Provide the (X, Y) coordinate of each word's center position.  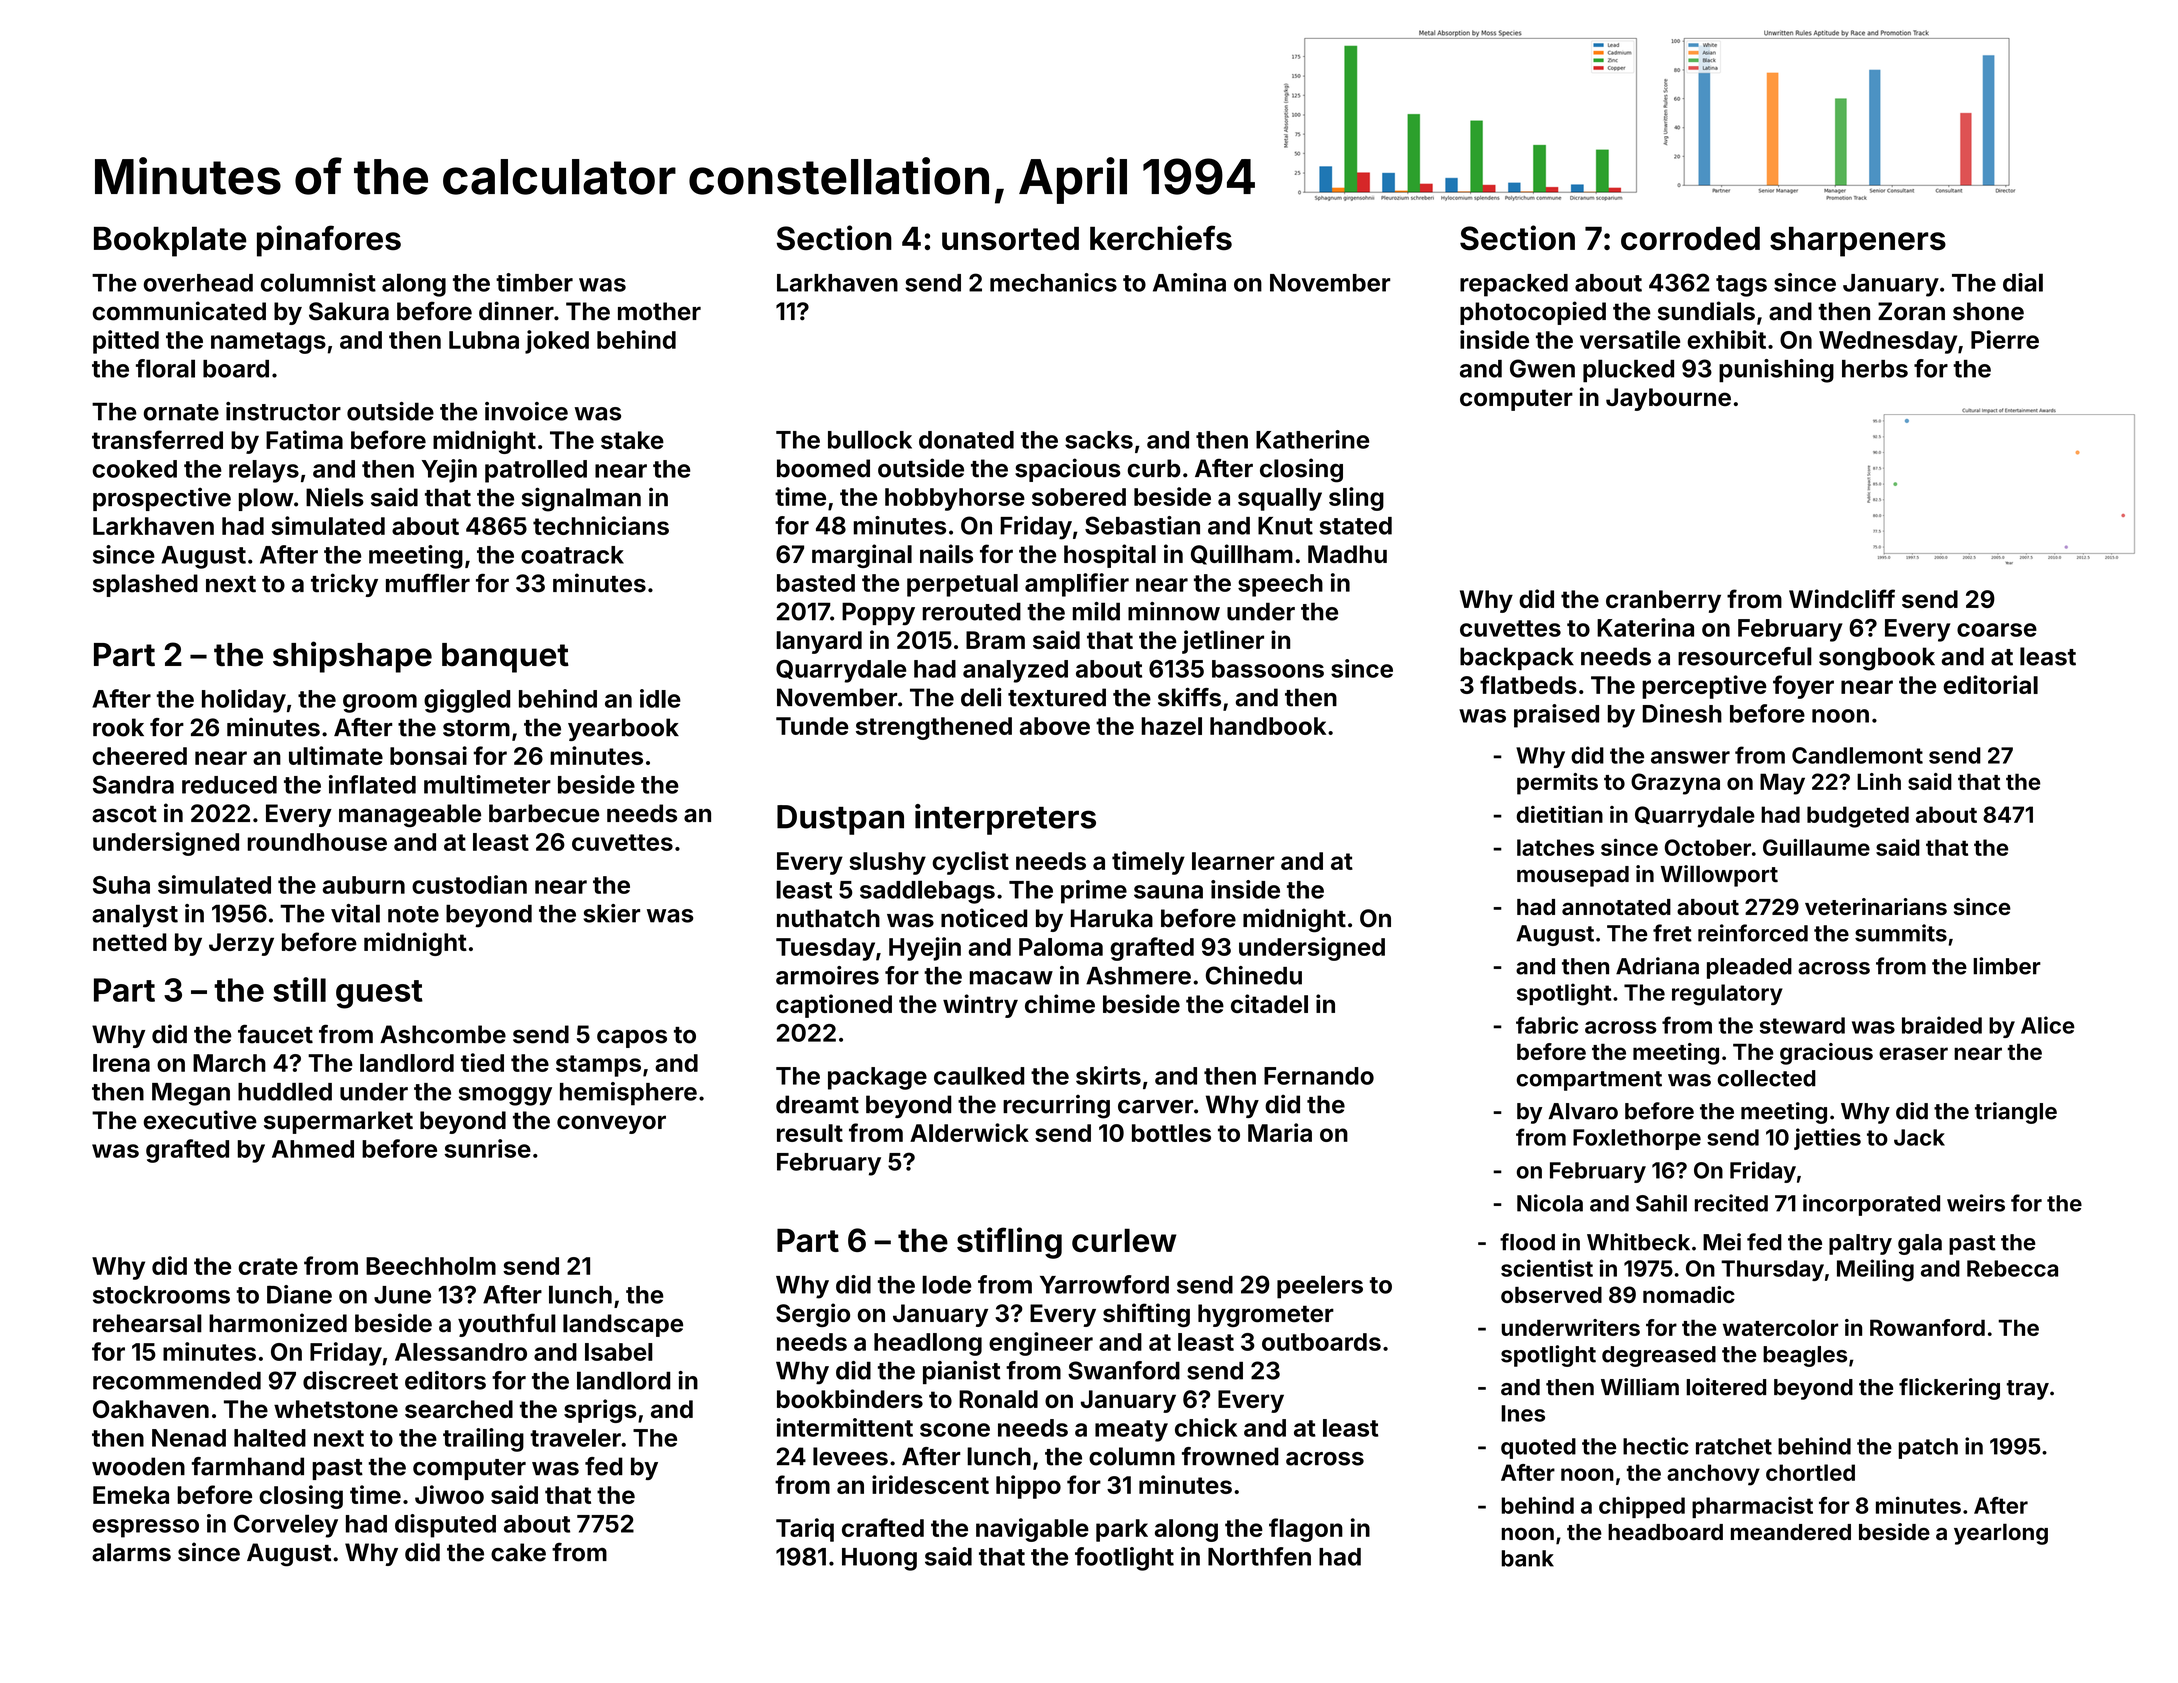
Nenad (189, 1438)
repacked (1514, 285)
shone (1988, 311)
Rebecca (2012, 1268)
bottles (1171, 1133)
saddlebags (927, 892)
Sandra (133, 784)
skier (611, 913)
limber (2007, 966)
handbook (1268, 726)
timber (534, 282)
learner (1233, 861)
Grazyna (1675, 784)
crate (268, 1266)
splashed (145, 585)
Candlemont (1857, 755)
